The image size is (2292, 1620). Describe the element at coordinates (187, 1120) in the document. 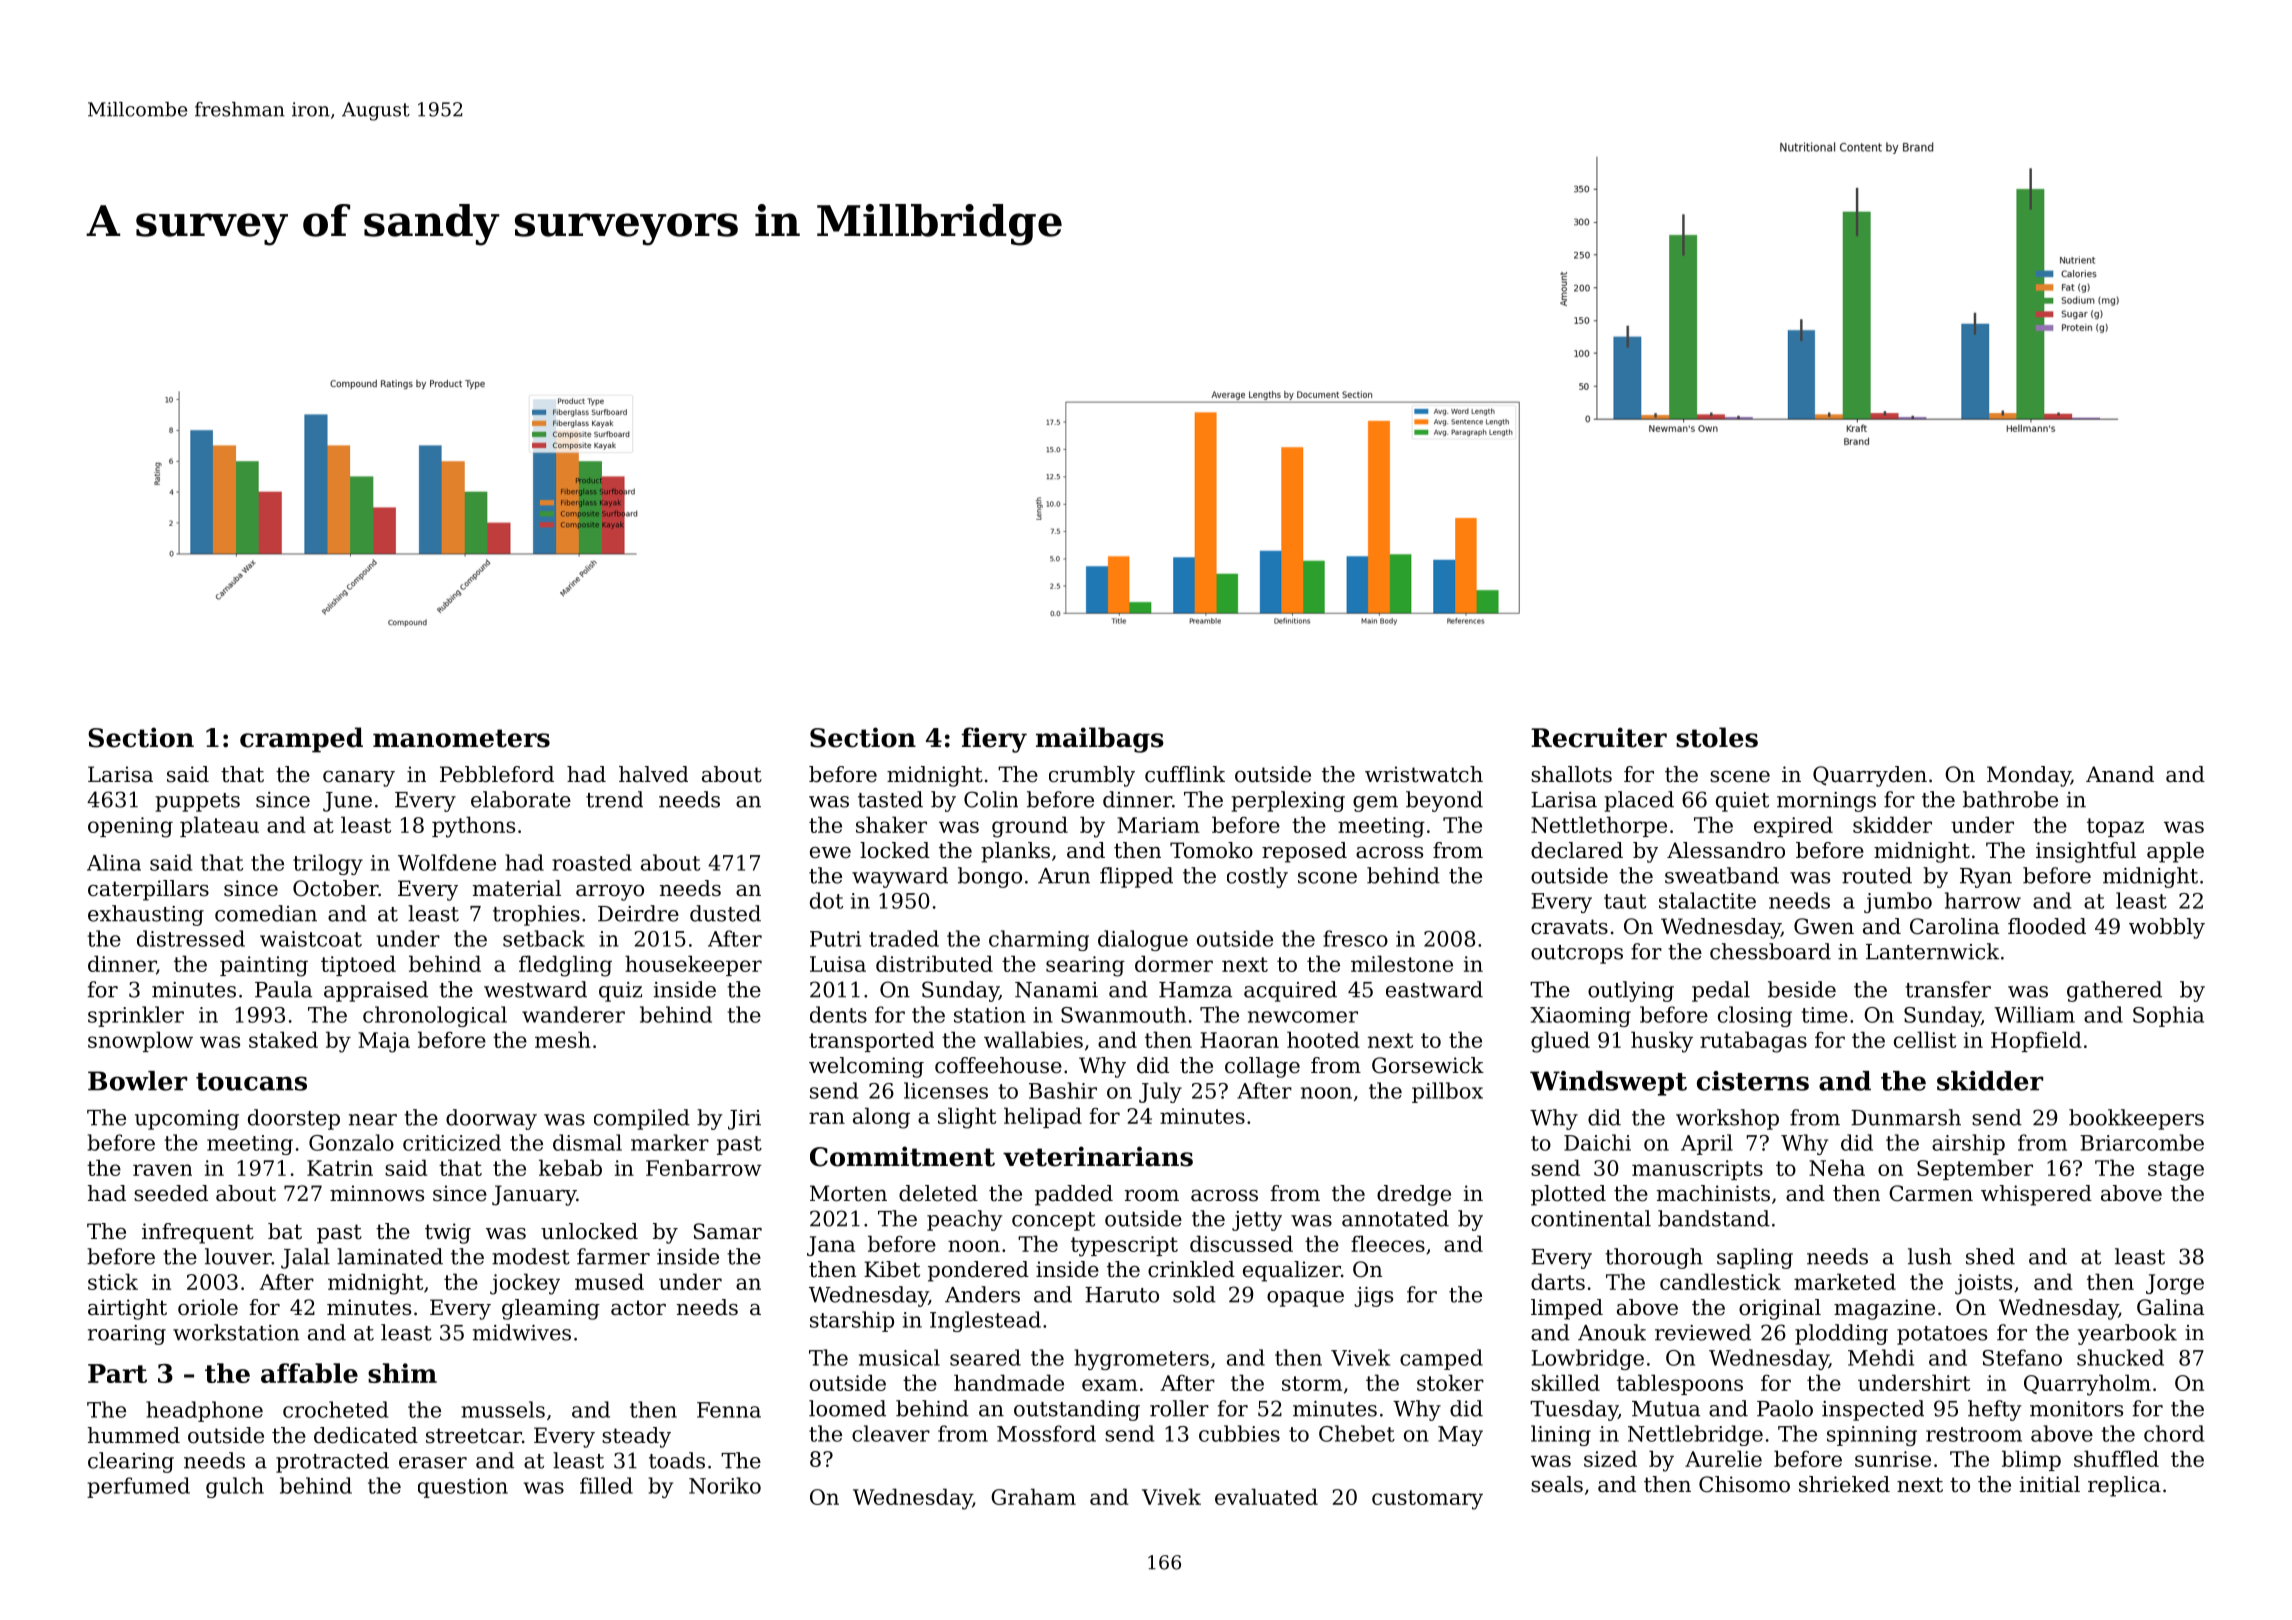

I see `upcoming` at that location.
